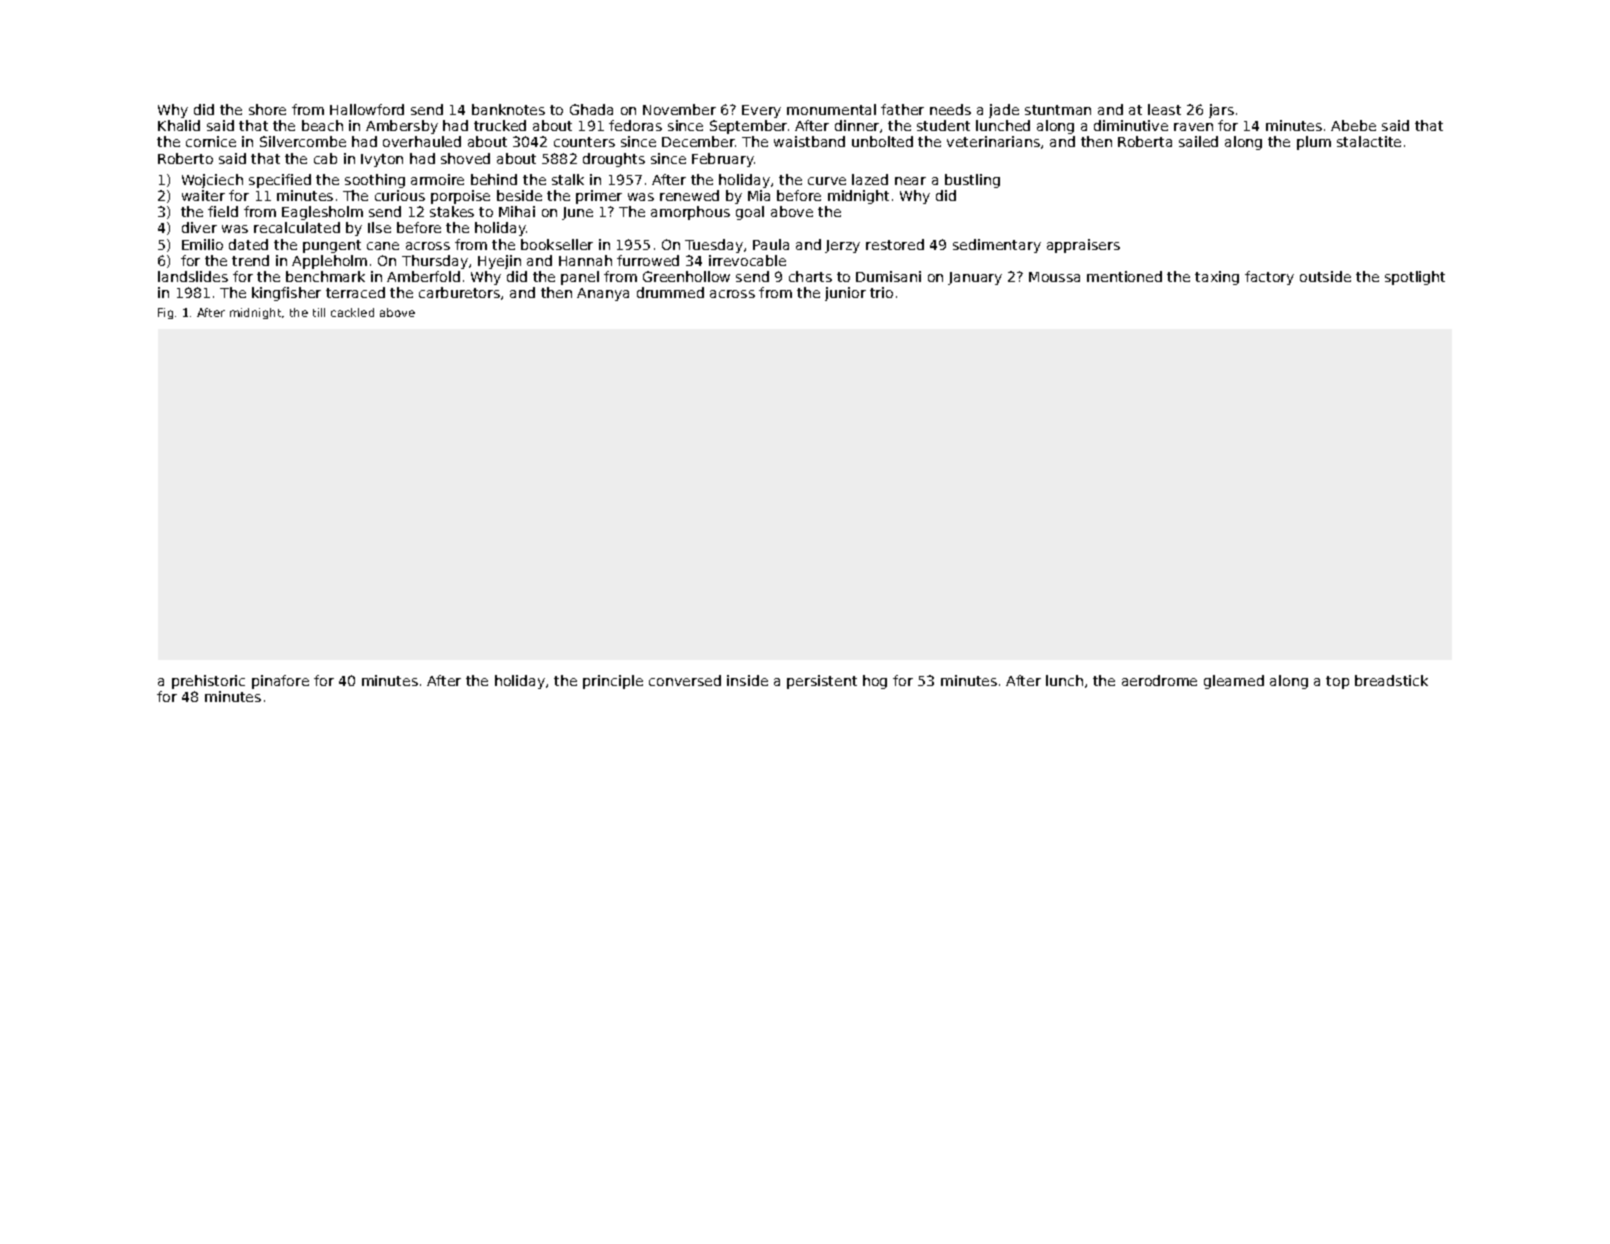 This screenshot has height=1244, width=1610. I want to click on plum, so click(1314, 143).
